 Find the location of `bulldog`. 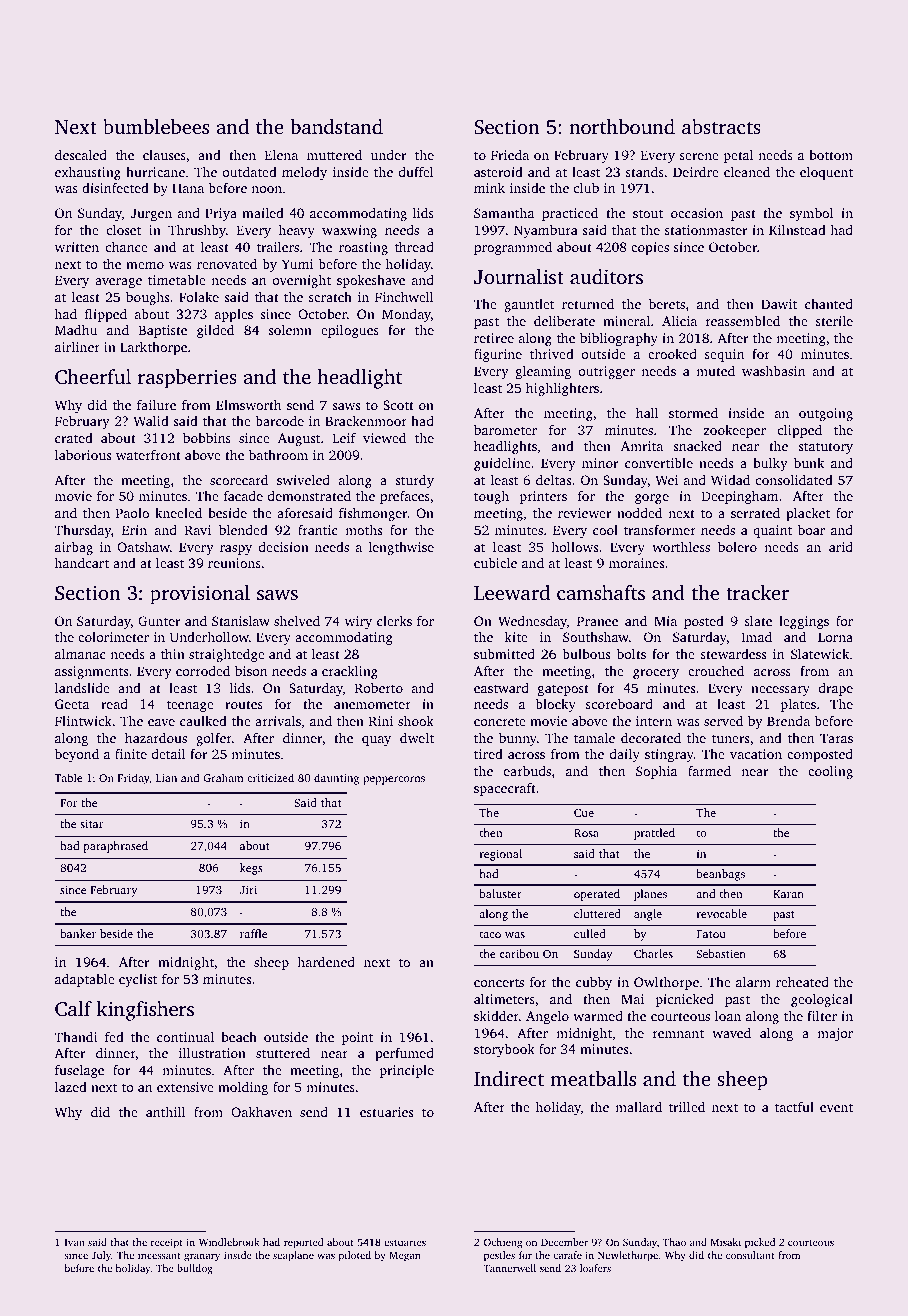

bulldog is located at coordinates (195, 1269).
